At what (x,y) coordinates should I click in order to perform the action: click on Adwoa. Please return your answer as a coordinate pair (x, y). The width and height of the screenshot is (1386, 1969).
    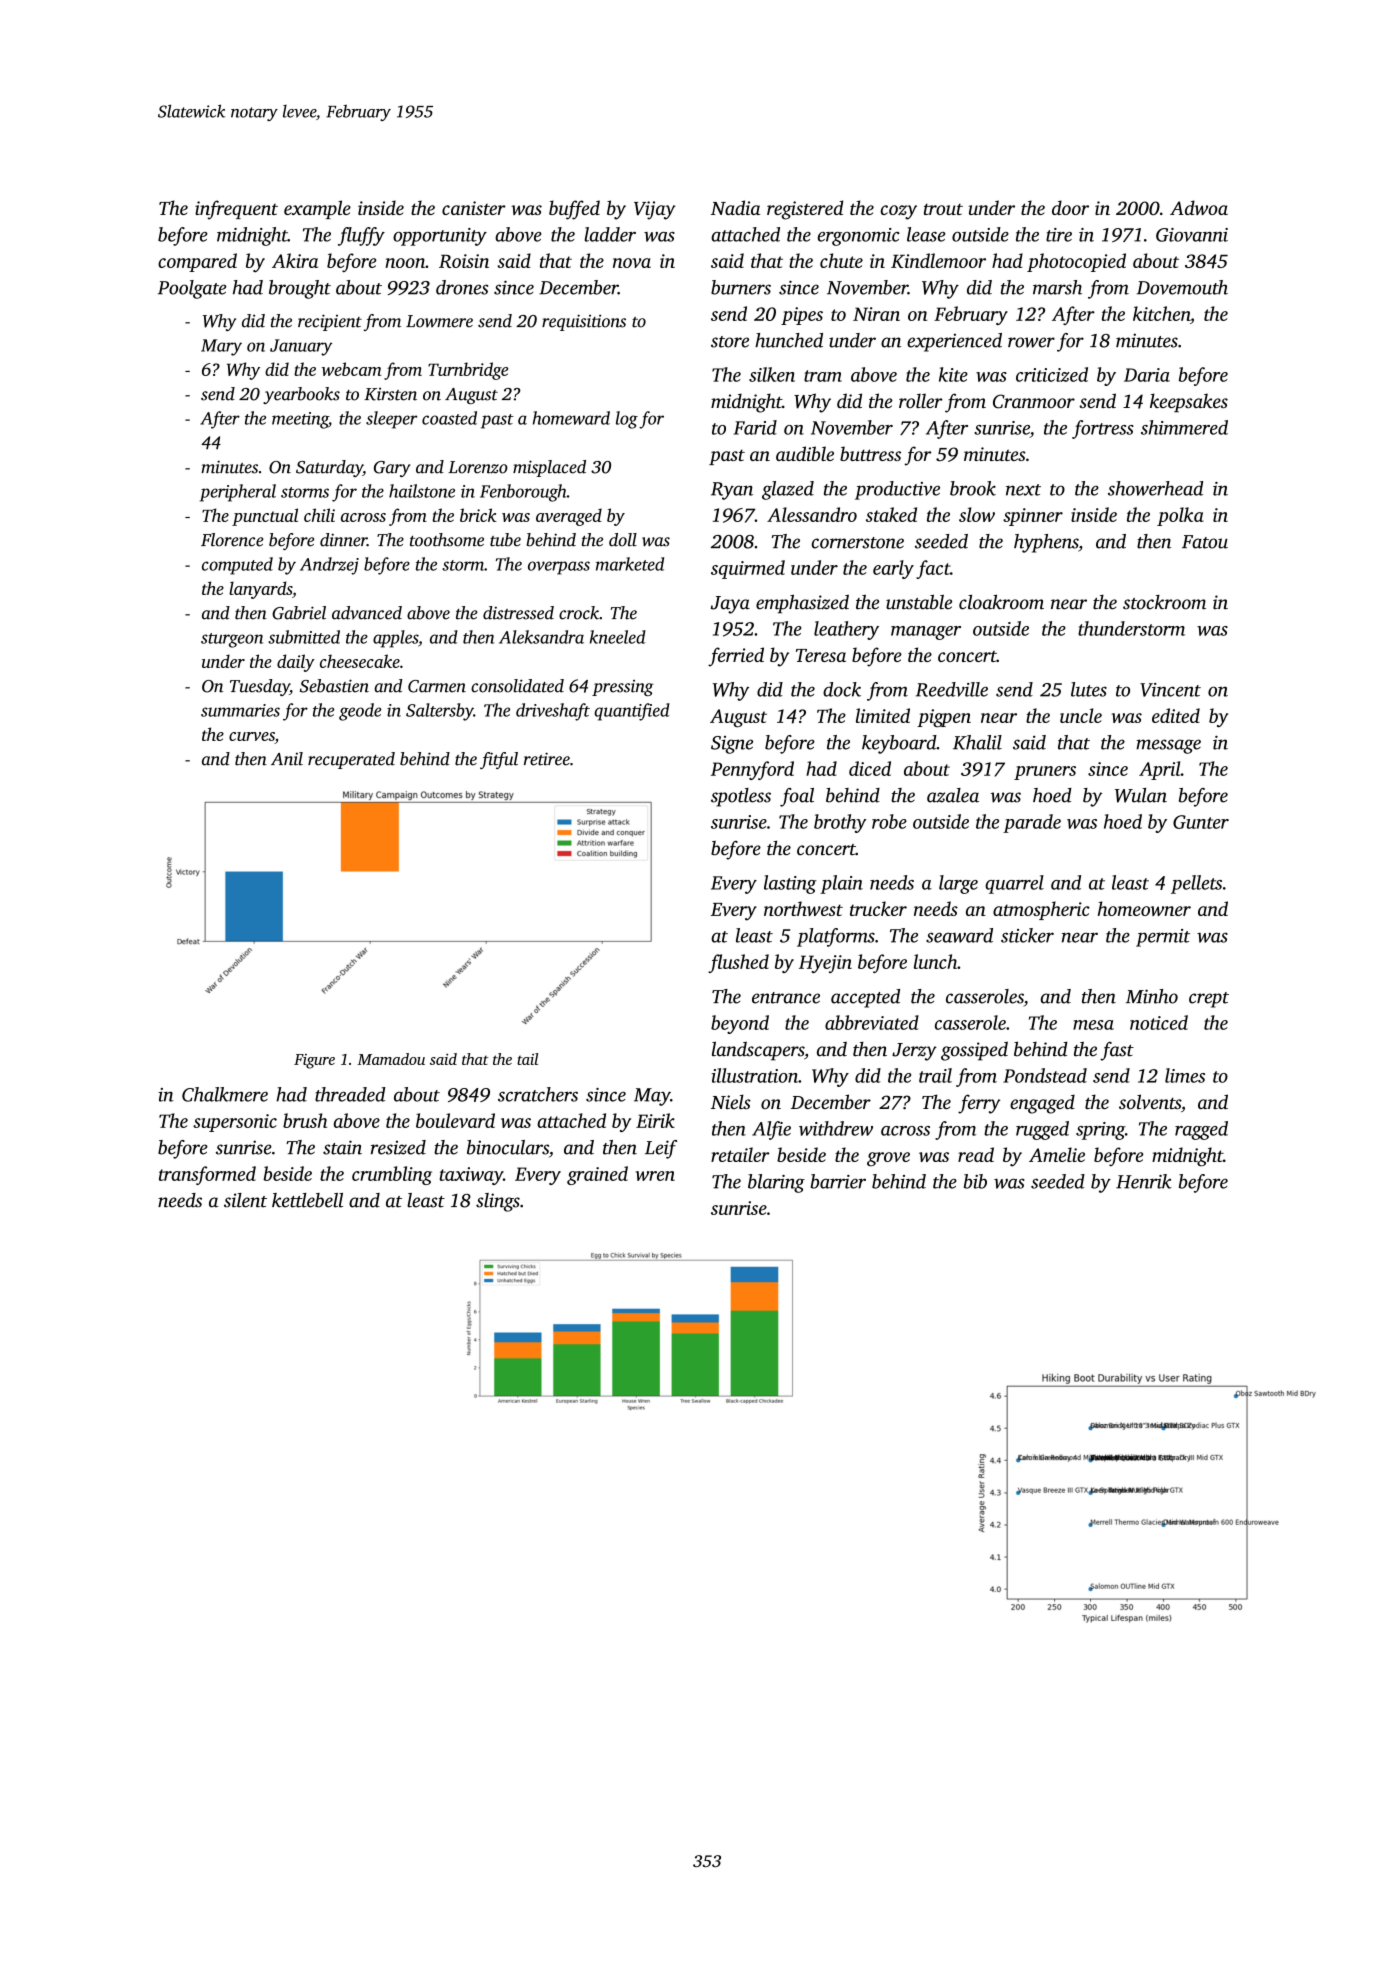
    Looking at the image, I should click on (1199, 207).
